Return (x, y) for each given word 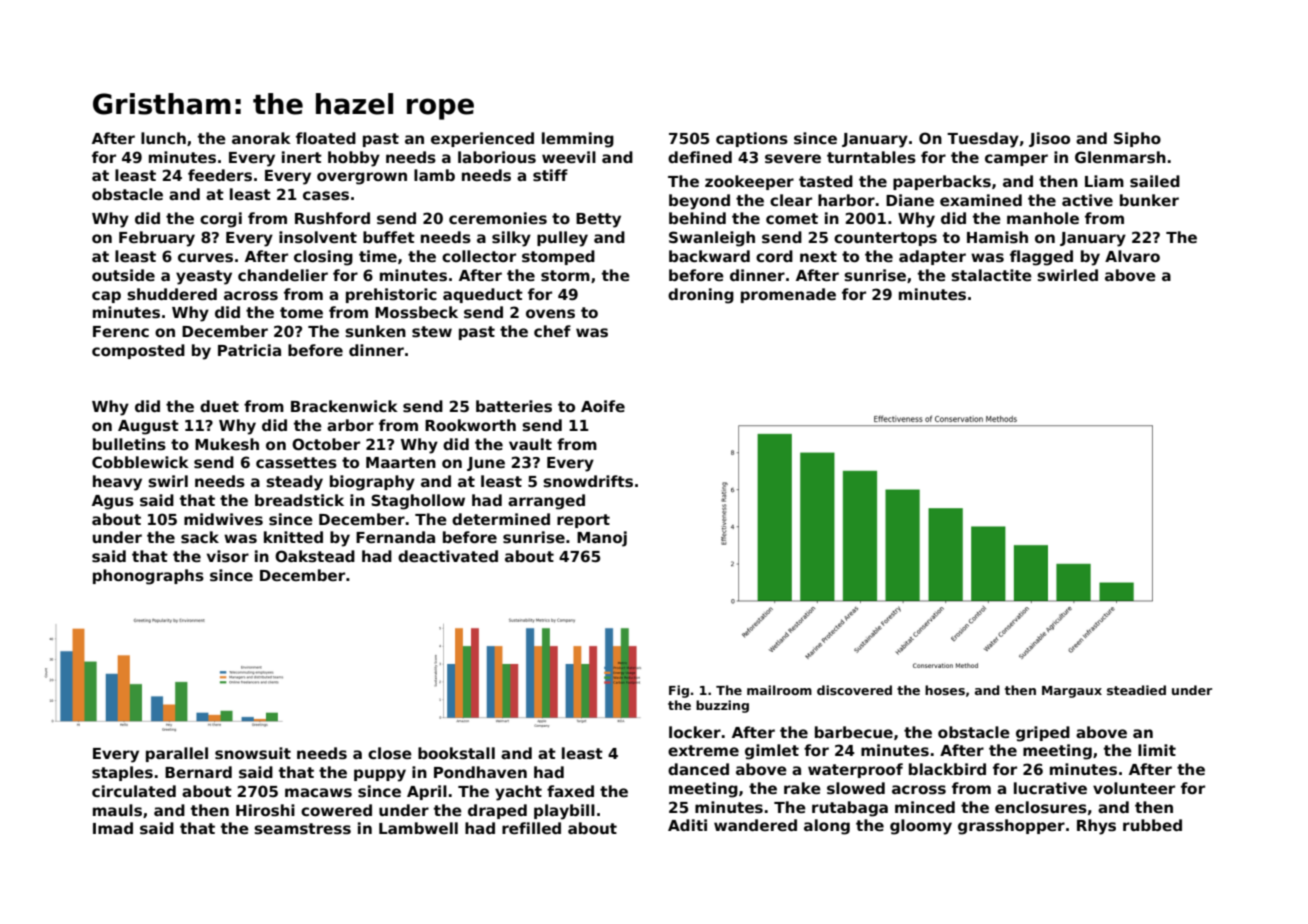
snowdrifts (588, 481)
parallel (177, 754)
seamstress (302, 829)
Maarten (401, 462)
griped (1043, 734)
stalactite (991, 275)
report (583, 521)
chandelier (283, 275)
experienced (482, 139)
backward (709, 256)
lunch (163, 138)
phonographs (148, 577)
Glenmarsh (1120, 157)
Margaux (1072, 692)
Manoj (602, 539)
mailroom (779, 690)
